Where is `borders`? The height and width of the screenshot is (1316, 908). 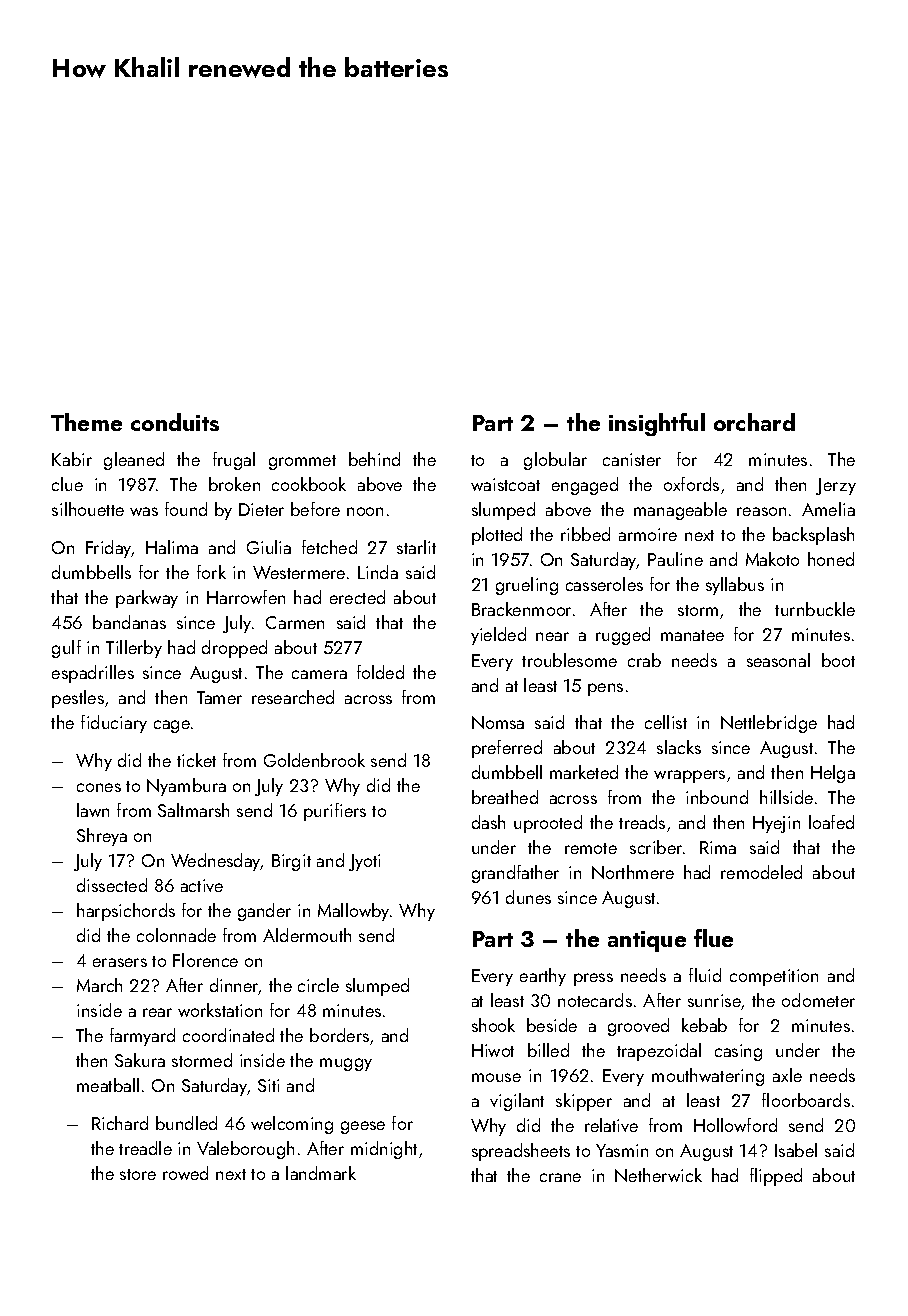
borders is located at coordinates (339, 1035).
